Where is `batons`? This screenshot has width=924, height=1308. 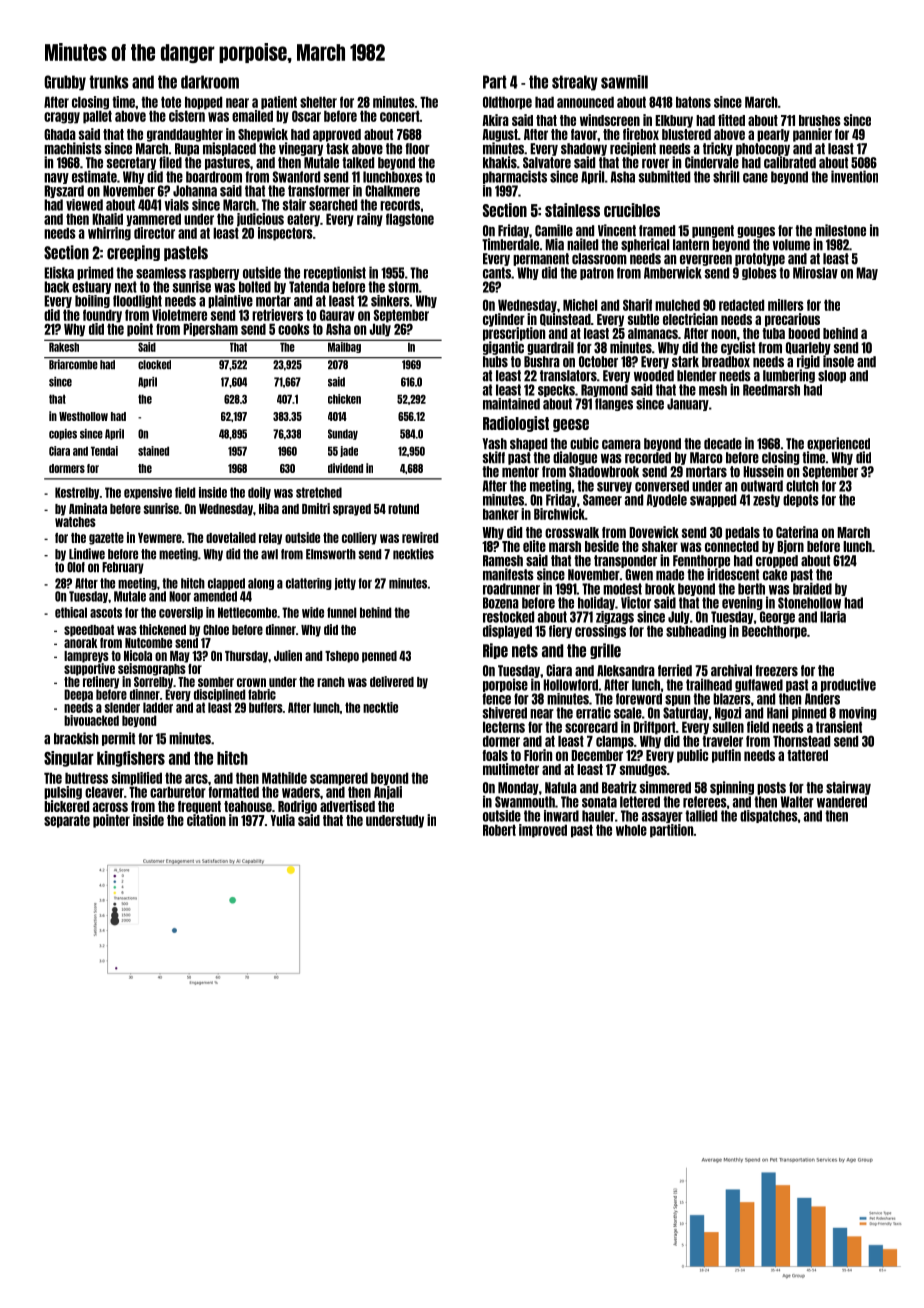
batons is located at coordinates (693, 102).
